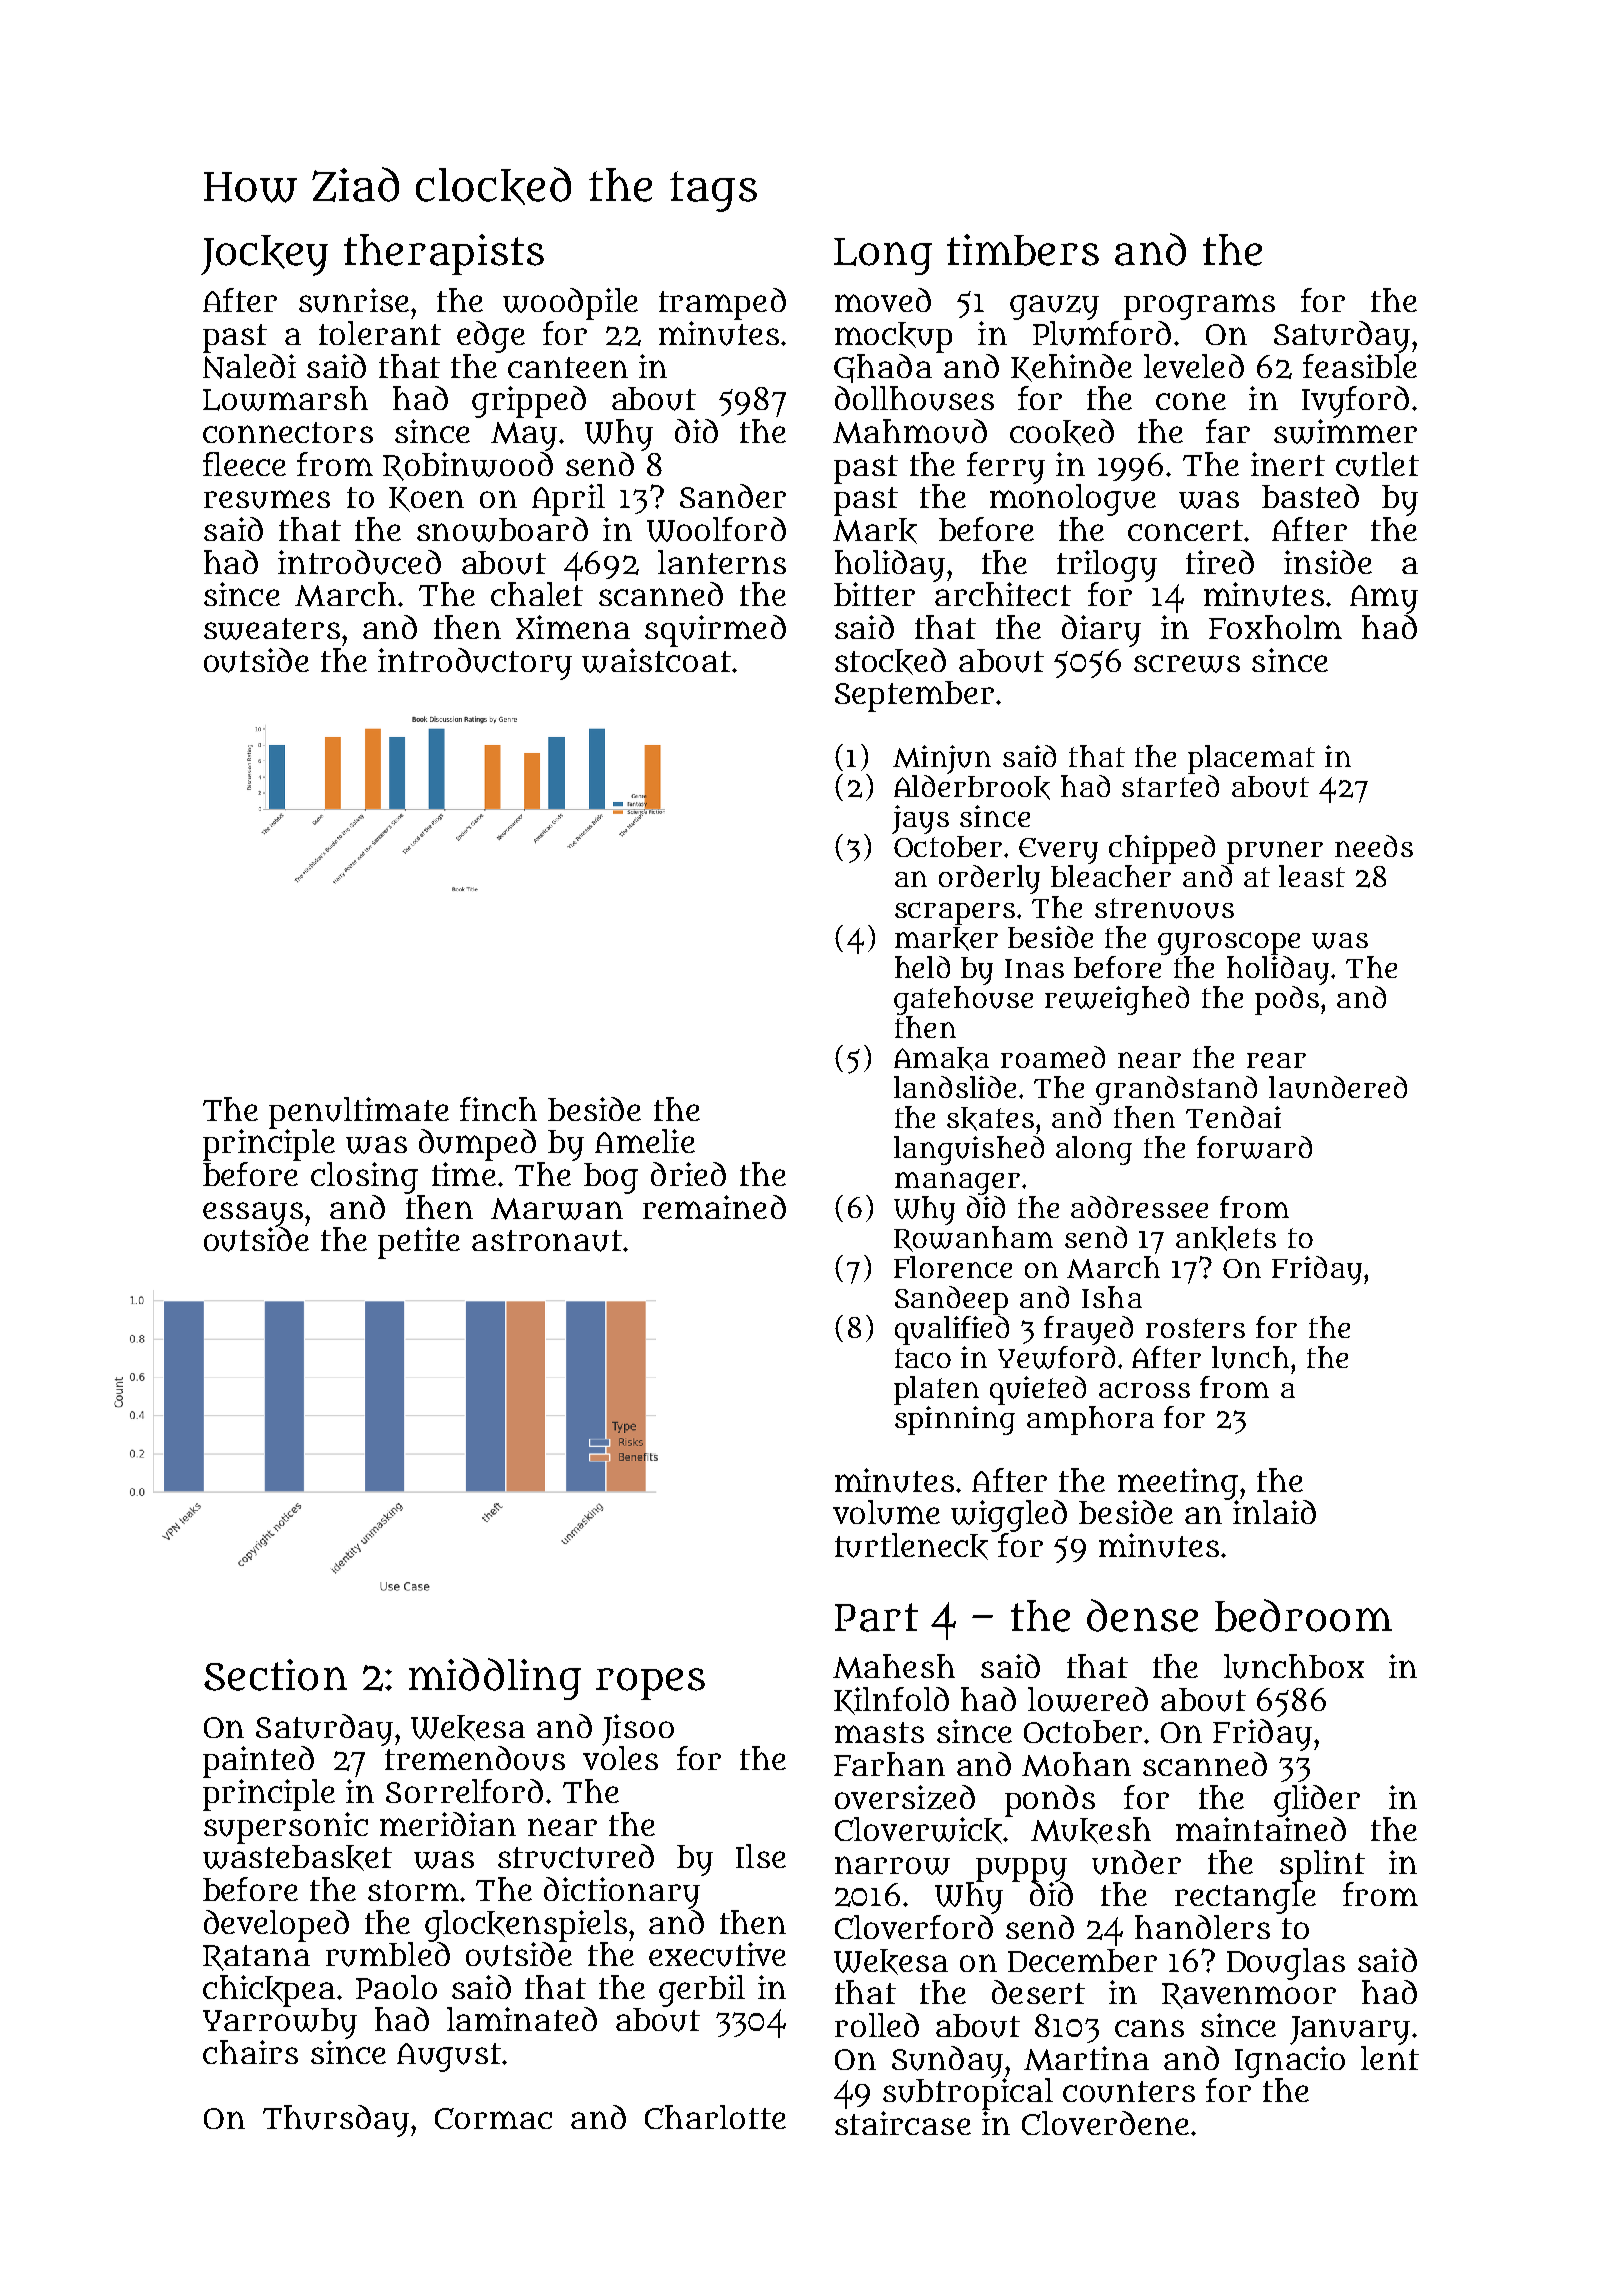  What do you see at coordinates (522, 2019) in the screenshot?
I see `laminated` at bounding box center [522, 2019].
